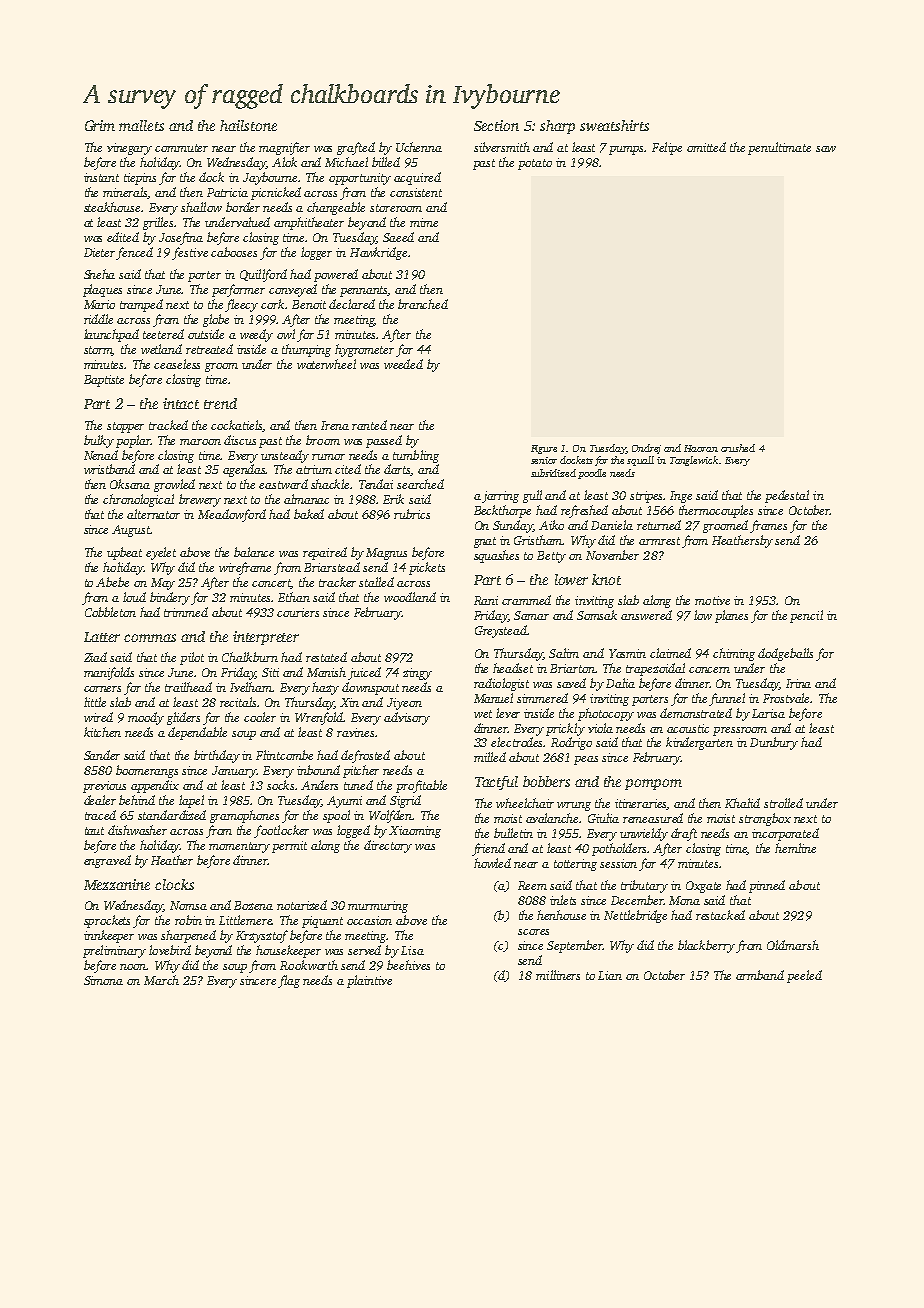 This image has height=1308, width=924. Describe the element at coordinates (161, 980) in the image. I see `March` at that location.
